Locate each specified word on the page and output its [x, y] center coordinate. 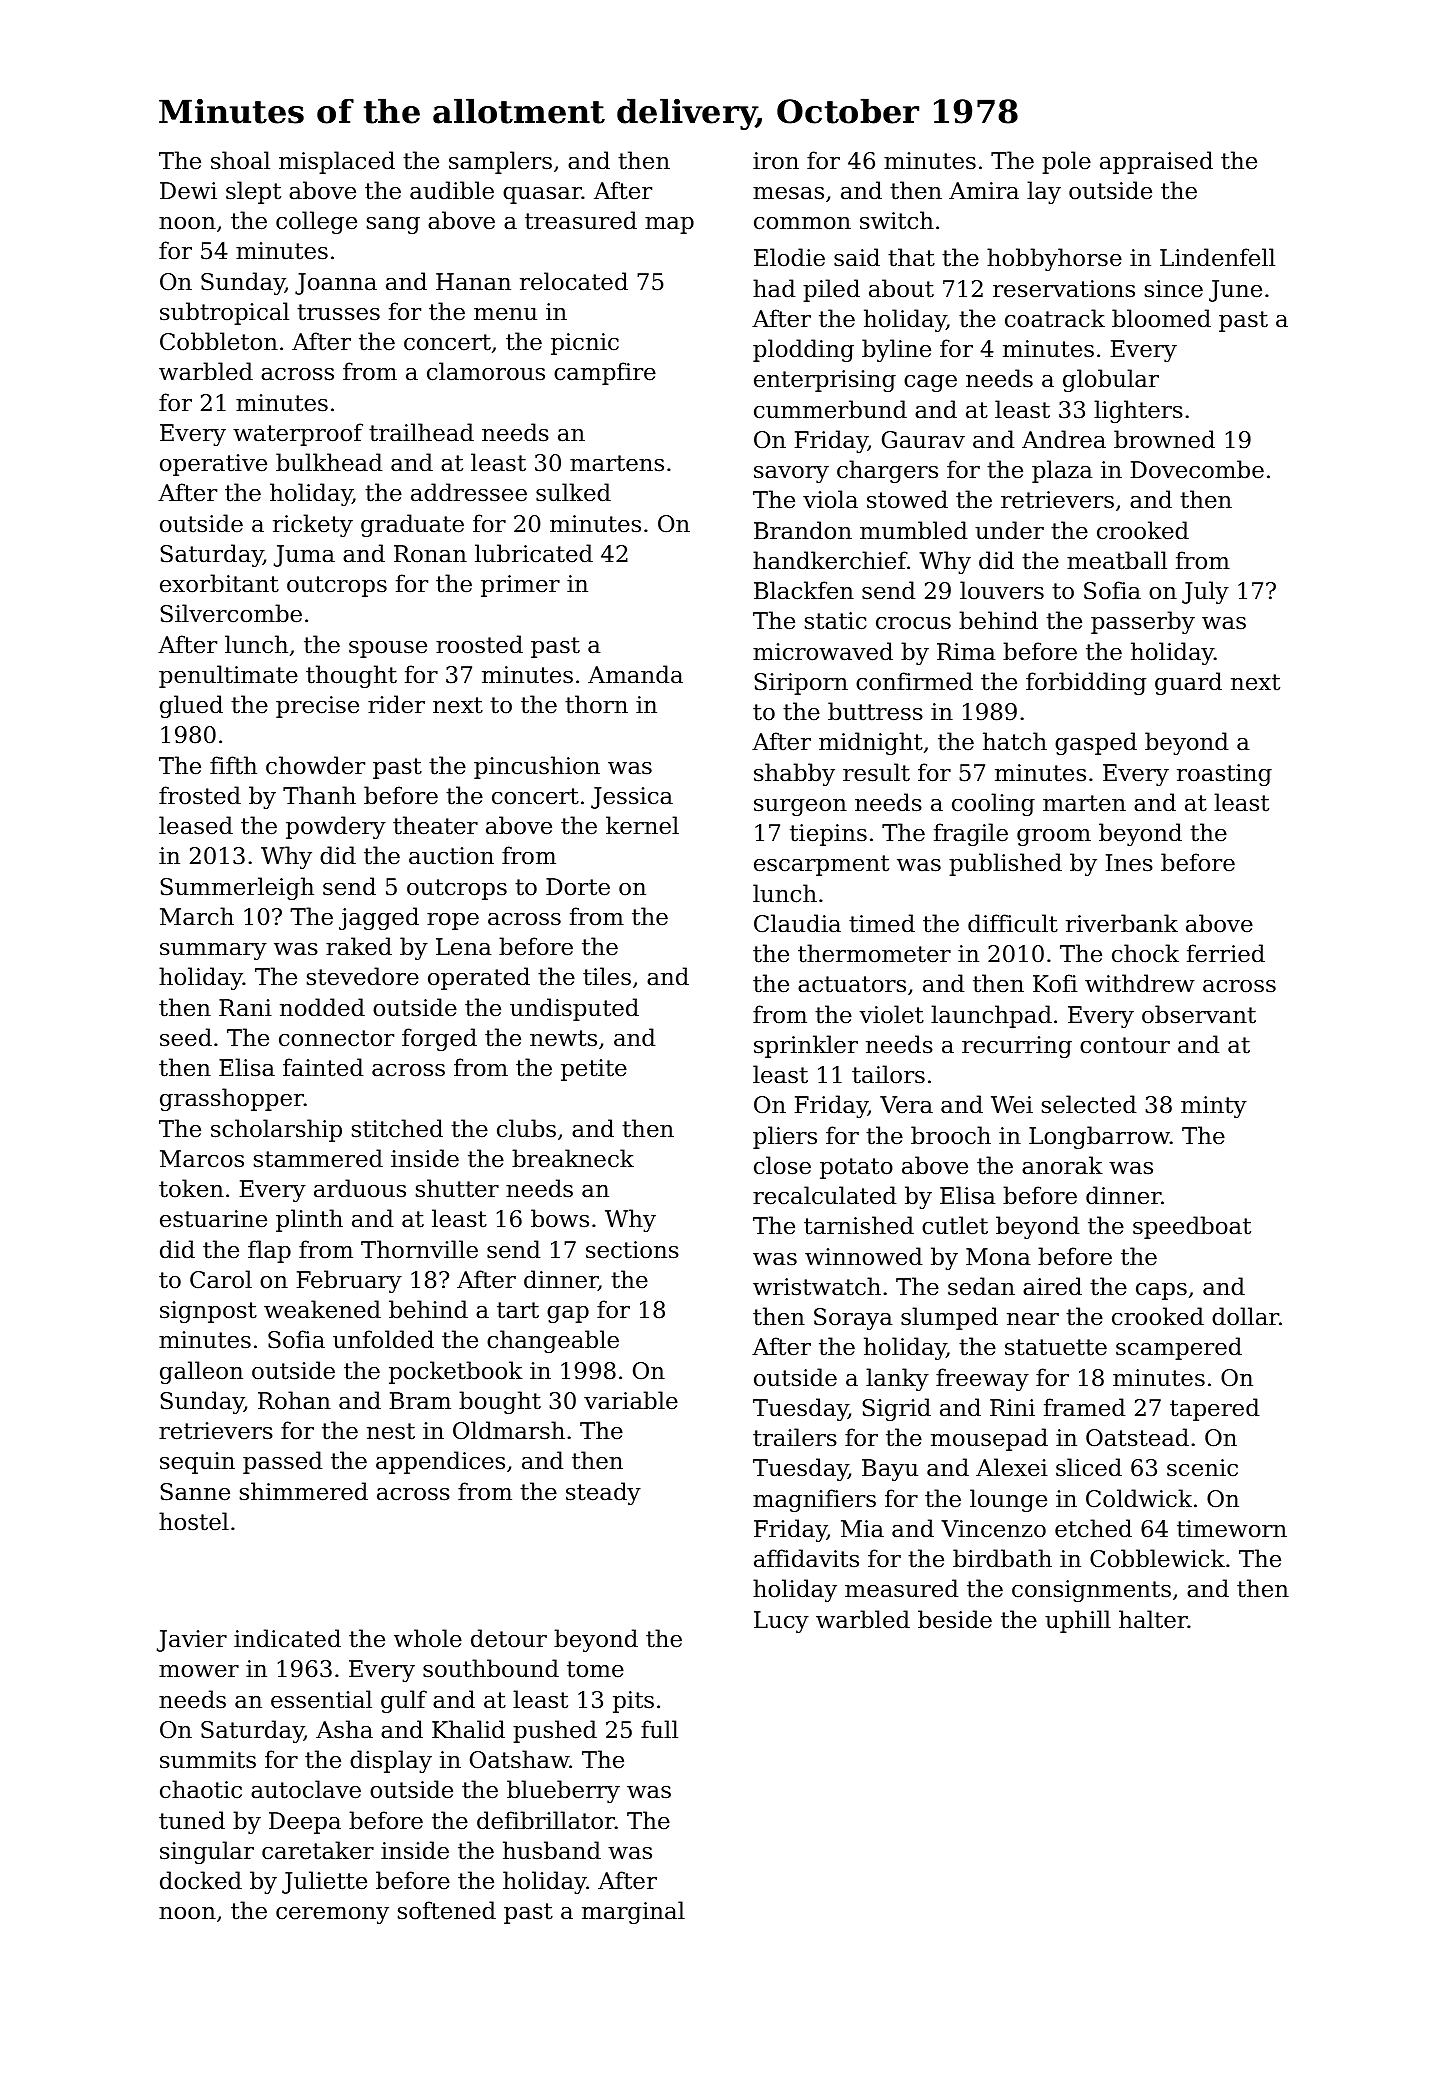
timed [882, 923]
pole [1066, 162]
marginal [633, 1912]
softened [447, 1910]
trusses [338, 312]
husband [552, 1850]
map [669, 225]
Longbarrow [1099, 1137]
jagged [379, 918]
